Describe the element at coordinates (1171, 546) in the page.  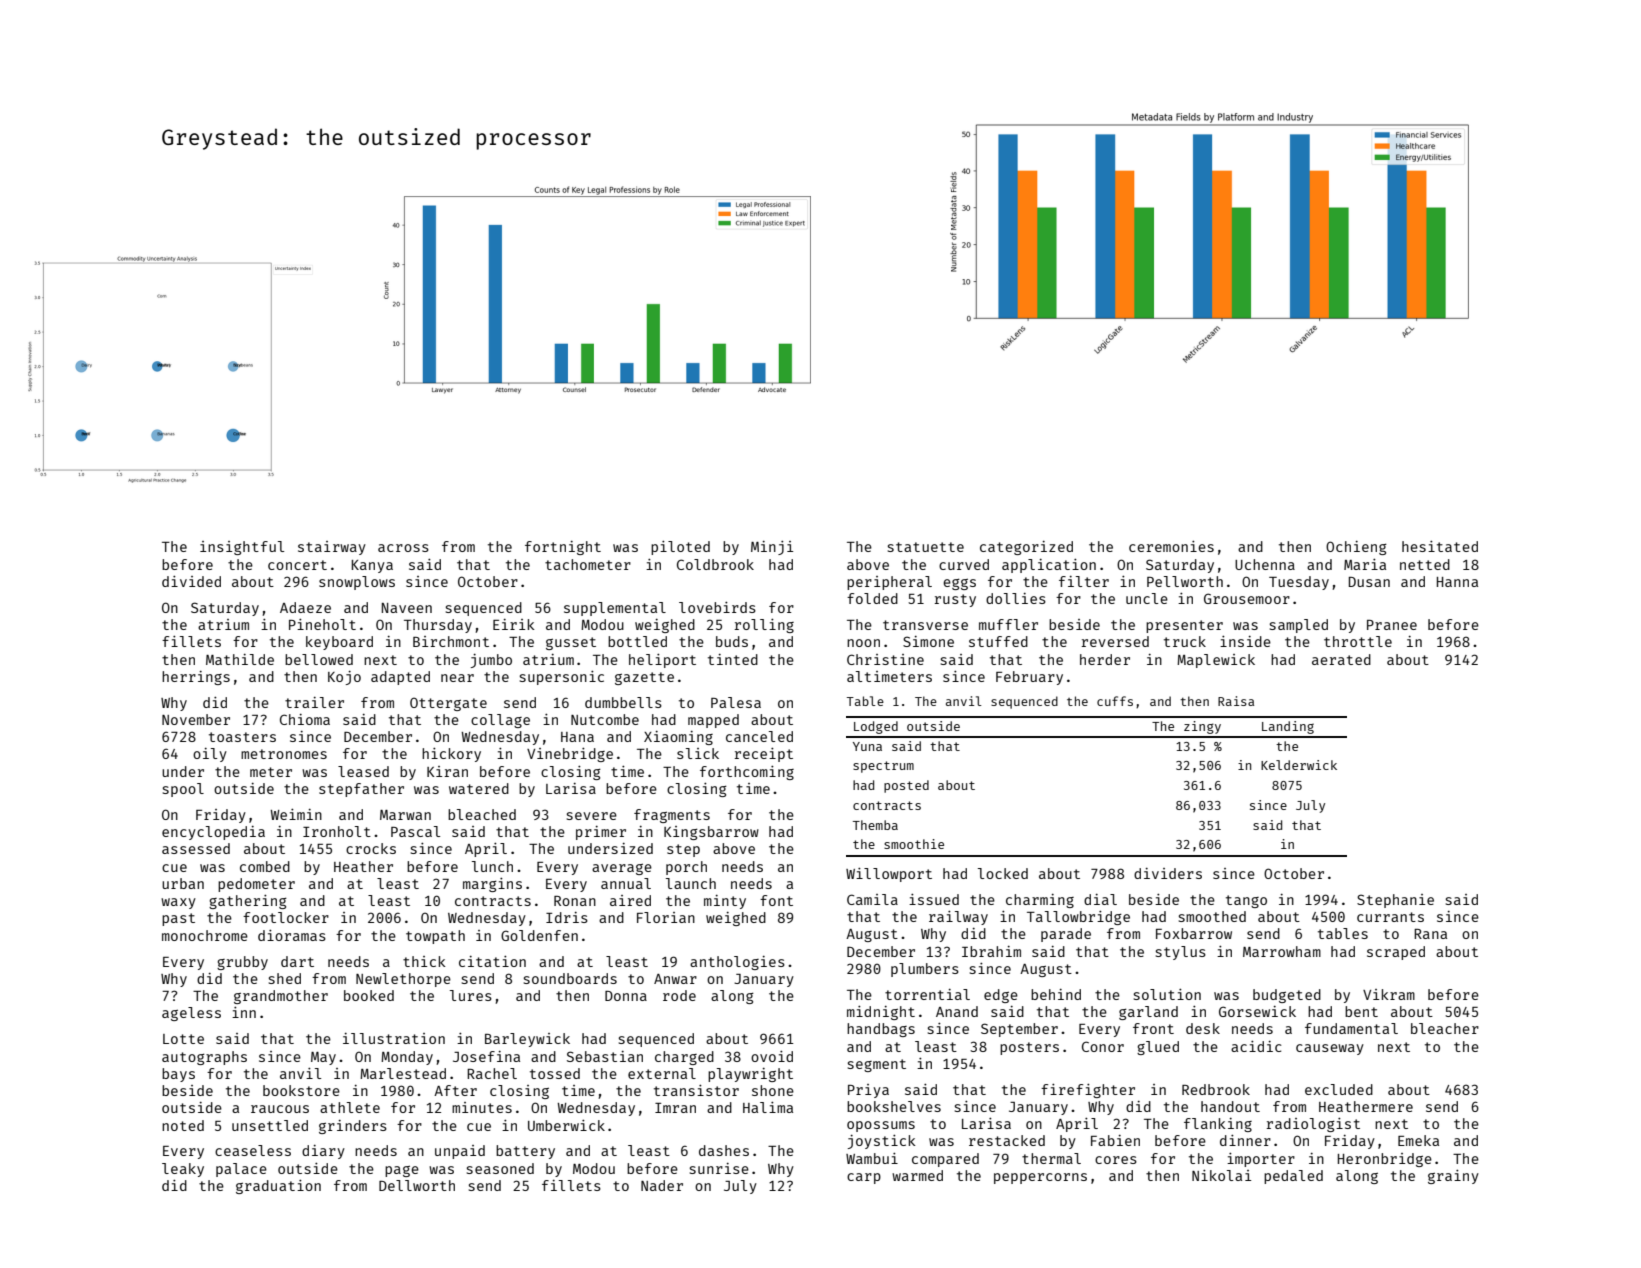
I see `ceremonies` at that location.
